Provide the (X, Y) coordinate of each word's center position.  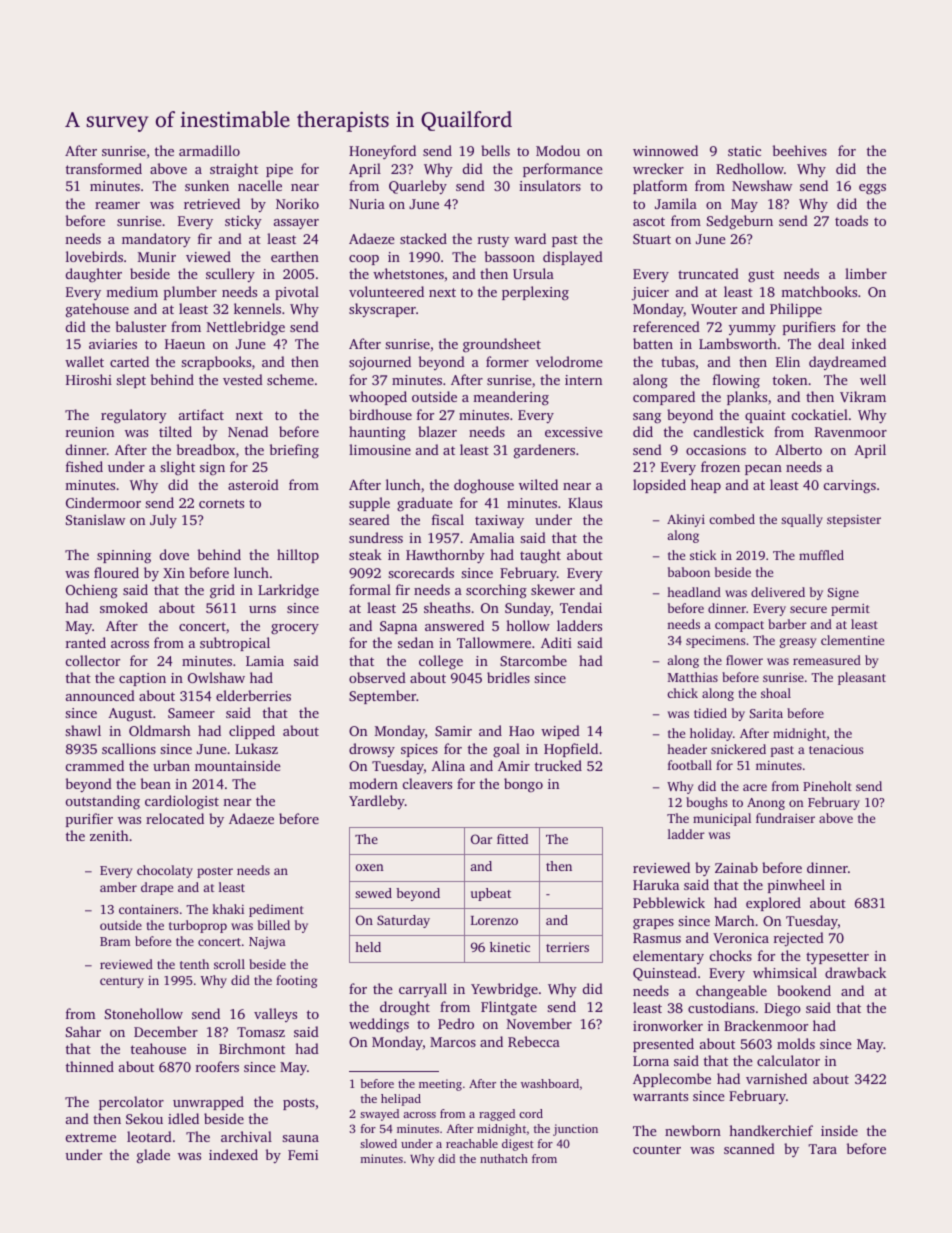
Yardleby (377, 802)
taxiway (499, 521)
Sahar (83, 1031)
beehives (800, 150)
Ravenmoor (851, 432)
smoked (124, 607)
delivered (778, 592)
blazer (437, 431)
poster (215, 872)
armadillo (209, 150)
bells (495, 150)
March (735, 920)
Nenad (248, 431)
